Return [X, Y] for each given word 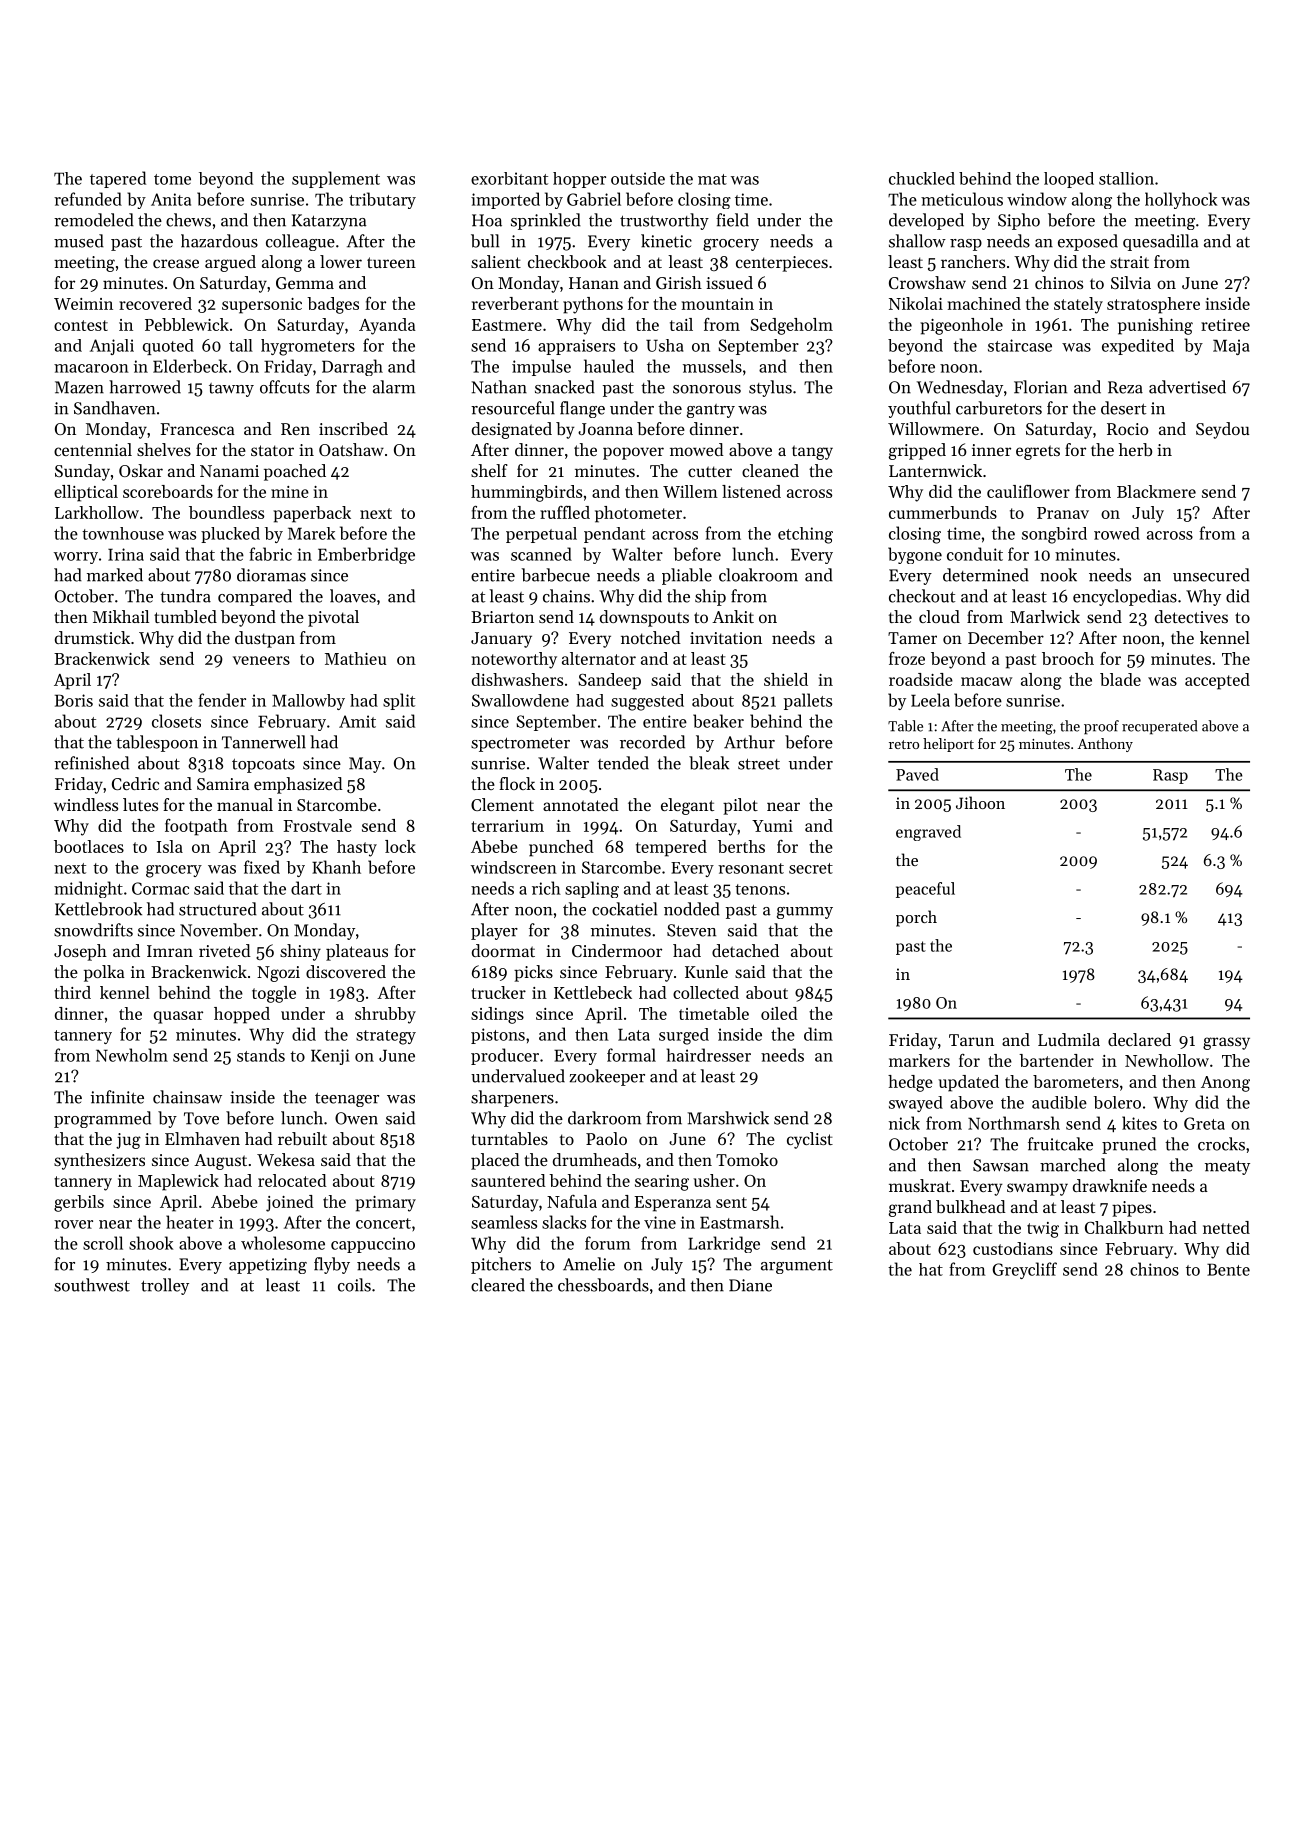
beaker [718, 721]
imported [505, 200]
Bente [1228, 1269]
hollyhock [1181, 200]
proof [1101, 727]
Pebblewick [187, 324]
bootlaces [89, 846]
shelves [164, 449]
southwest [92, 1285]
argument [797, 1267]
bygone [915, 555]
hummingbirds [526, 493]
